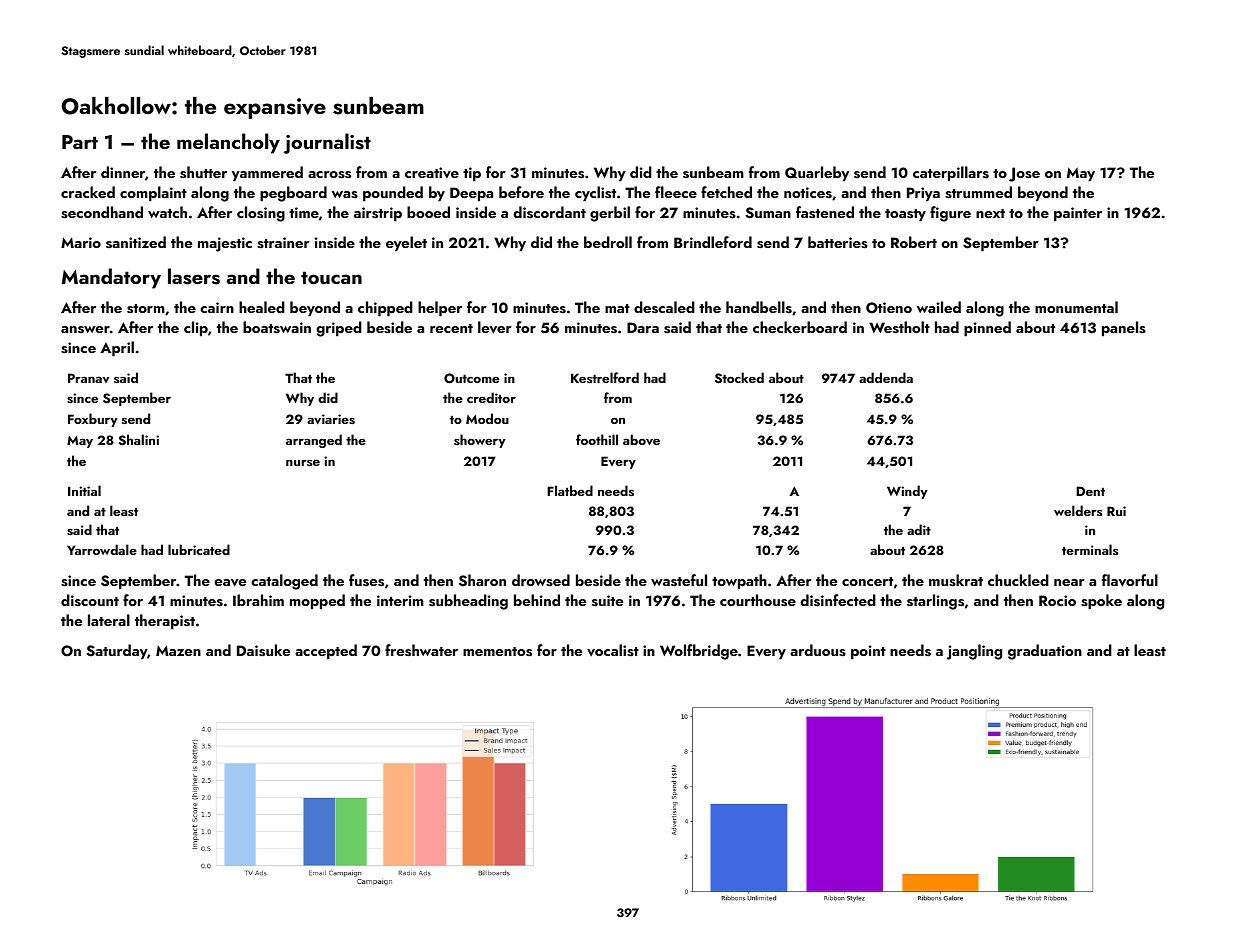  What do you see at coordinates (339, 329) in the screenshot?
I see `griped` at bounding box center [339, 329].
